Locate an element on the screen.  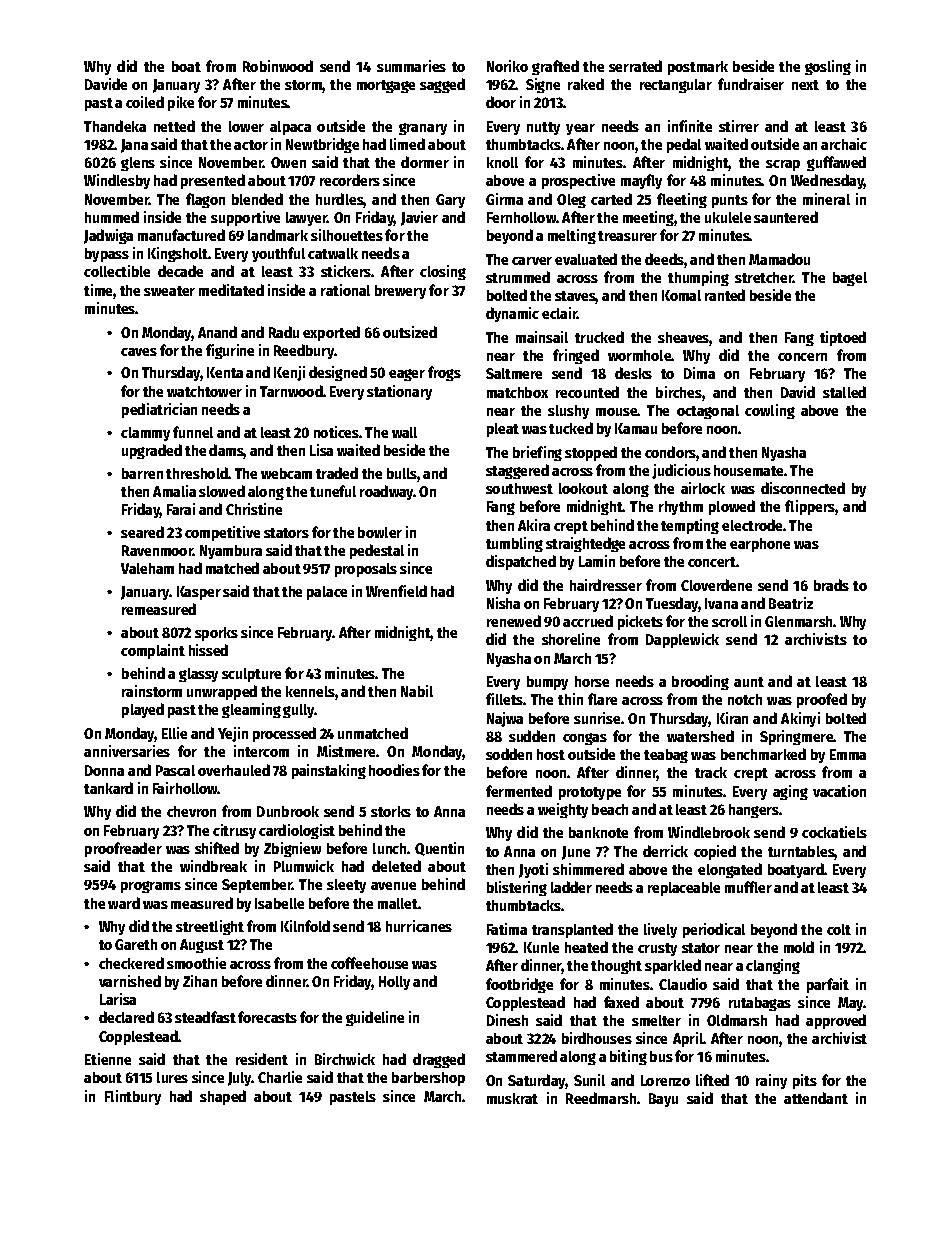
shaped is located at coordinates (223, 1097).
